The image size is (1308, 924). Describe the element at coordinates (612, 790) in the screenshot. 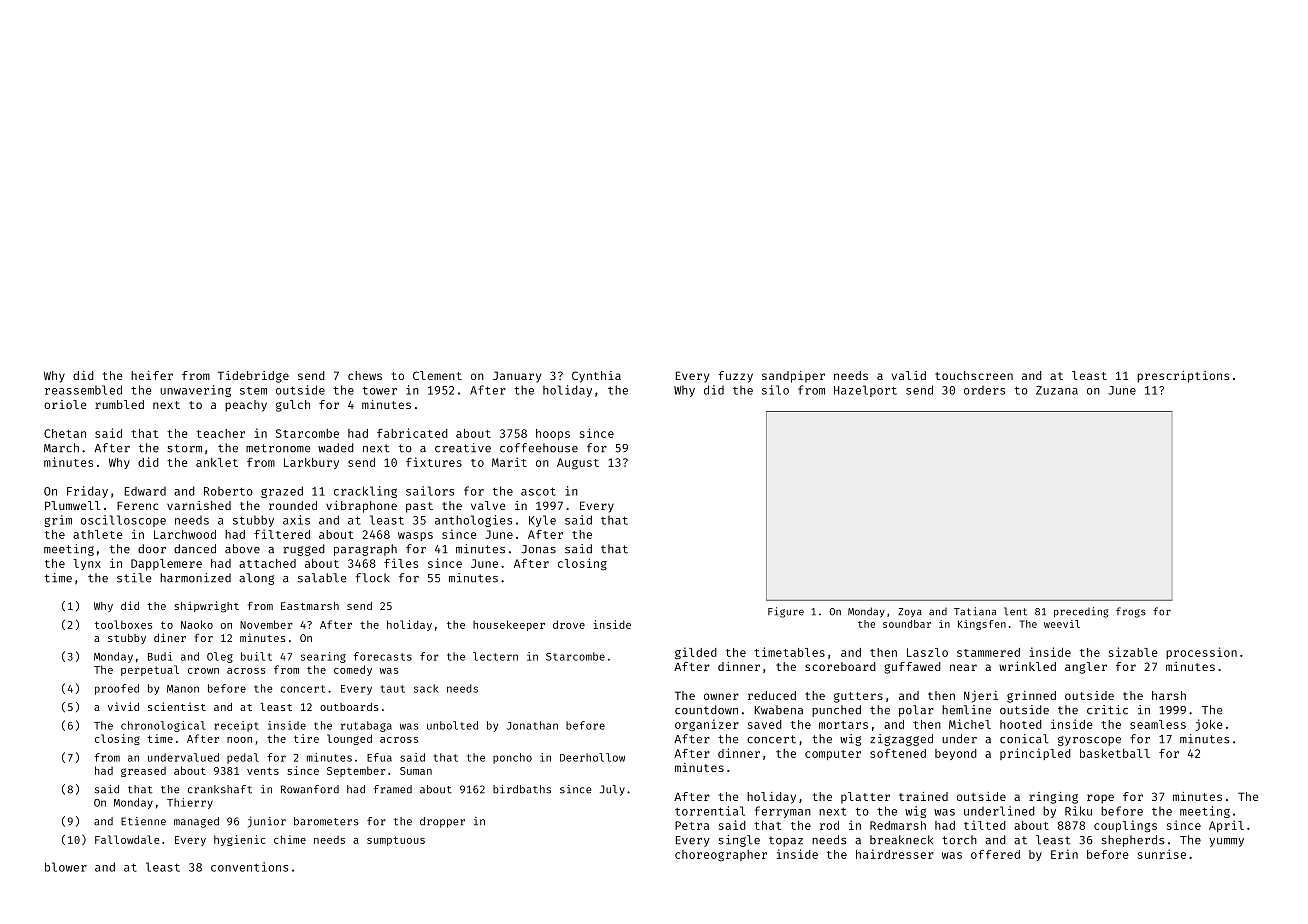

I see `July` at that location.
